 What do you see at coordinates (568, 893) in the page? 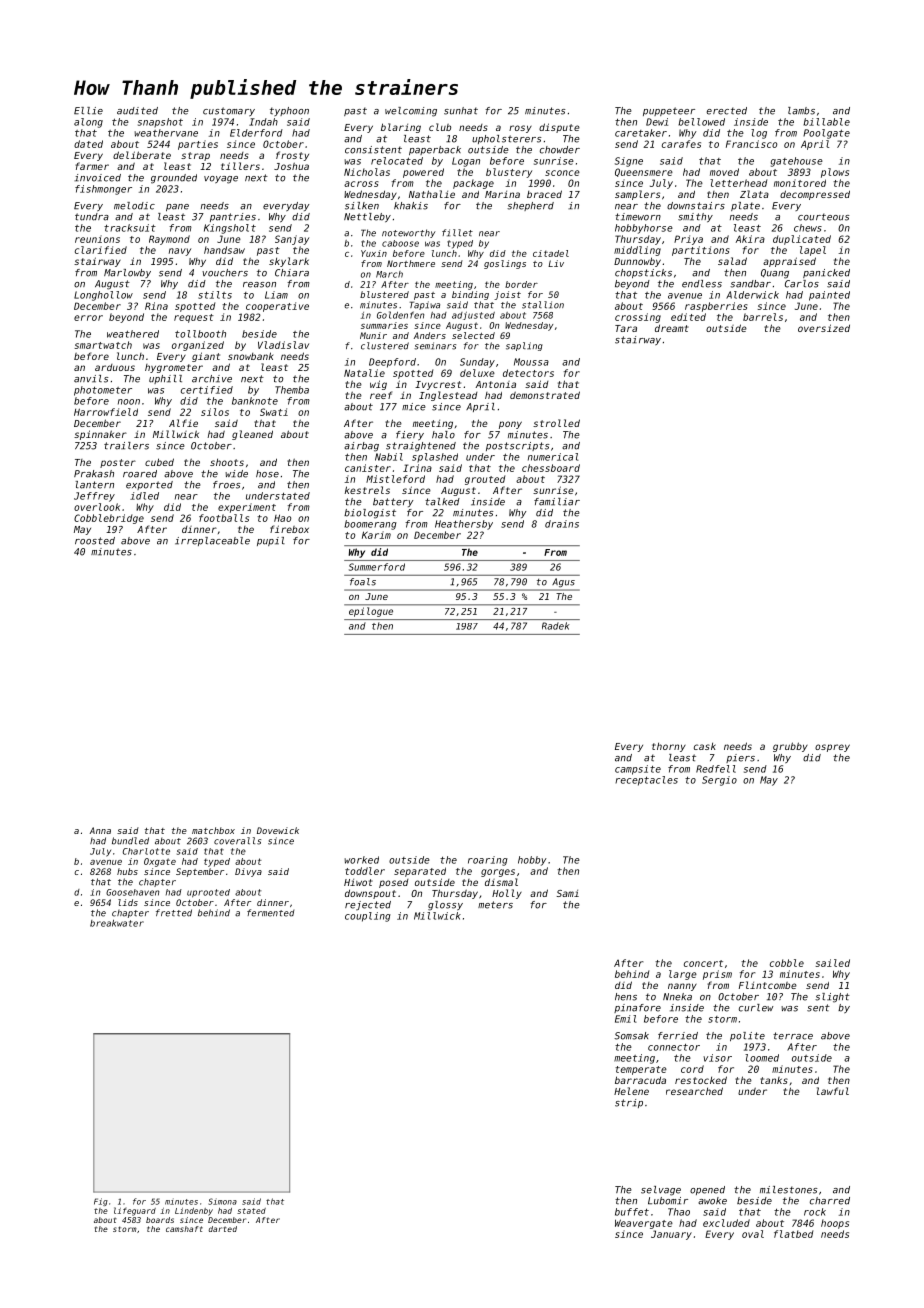
I see `Sami` at bounding box center [568, 893].
